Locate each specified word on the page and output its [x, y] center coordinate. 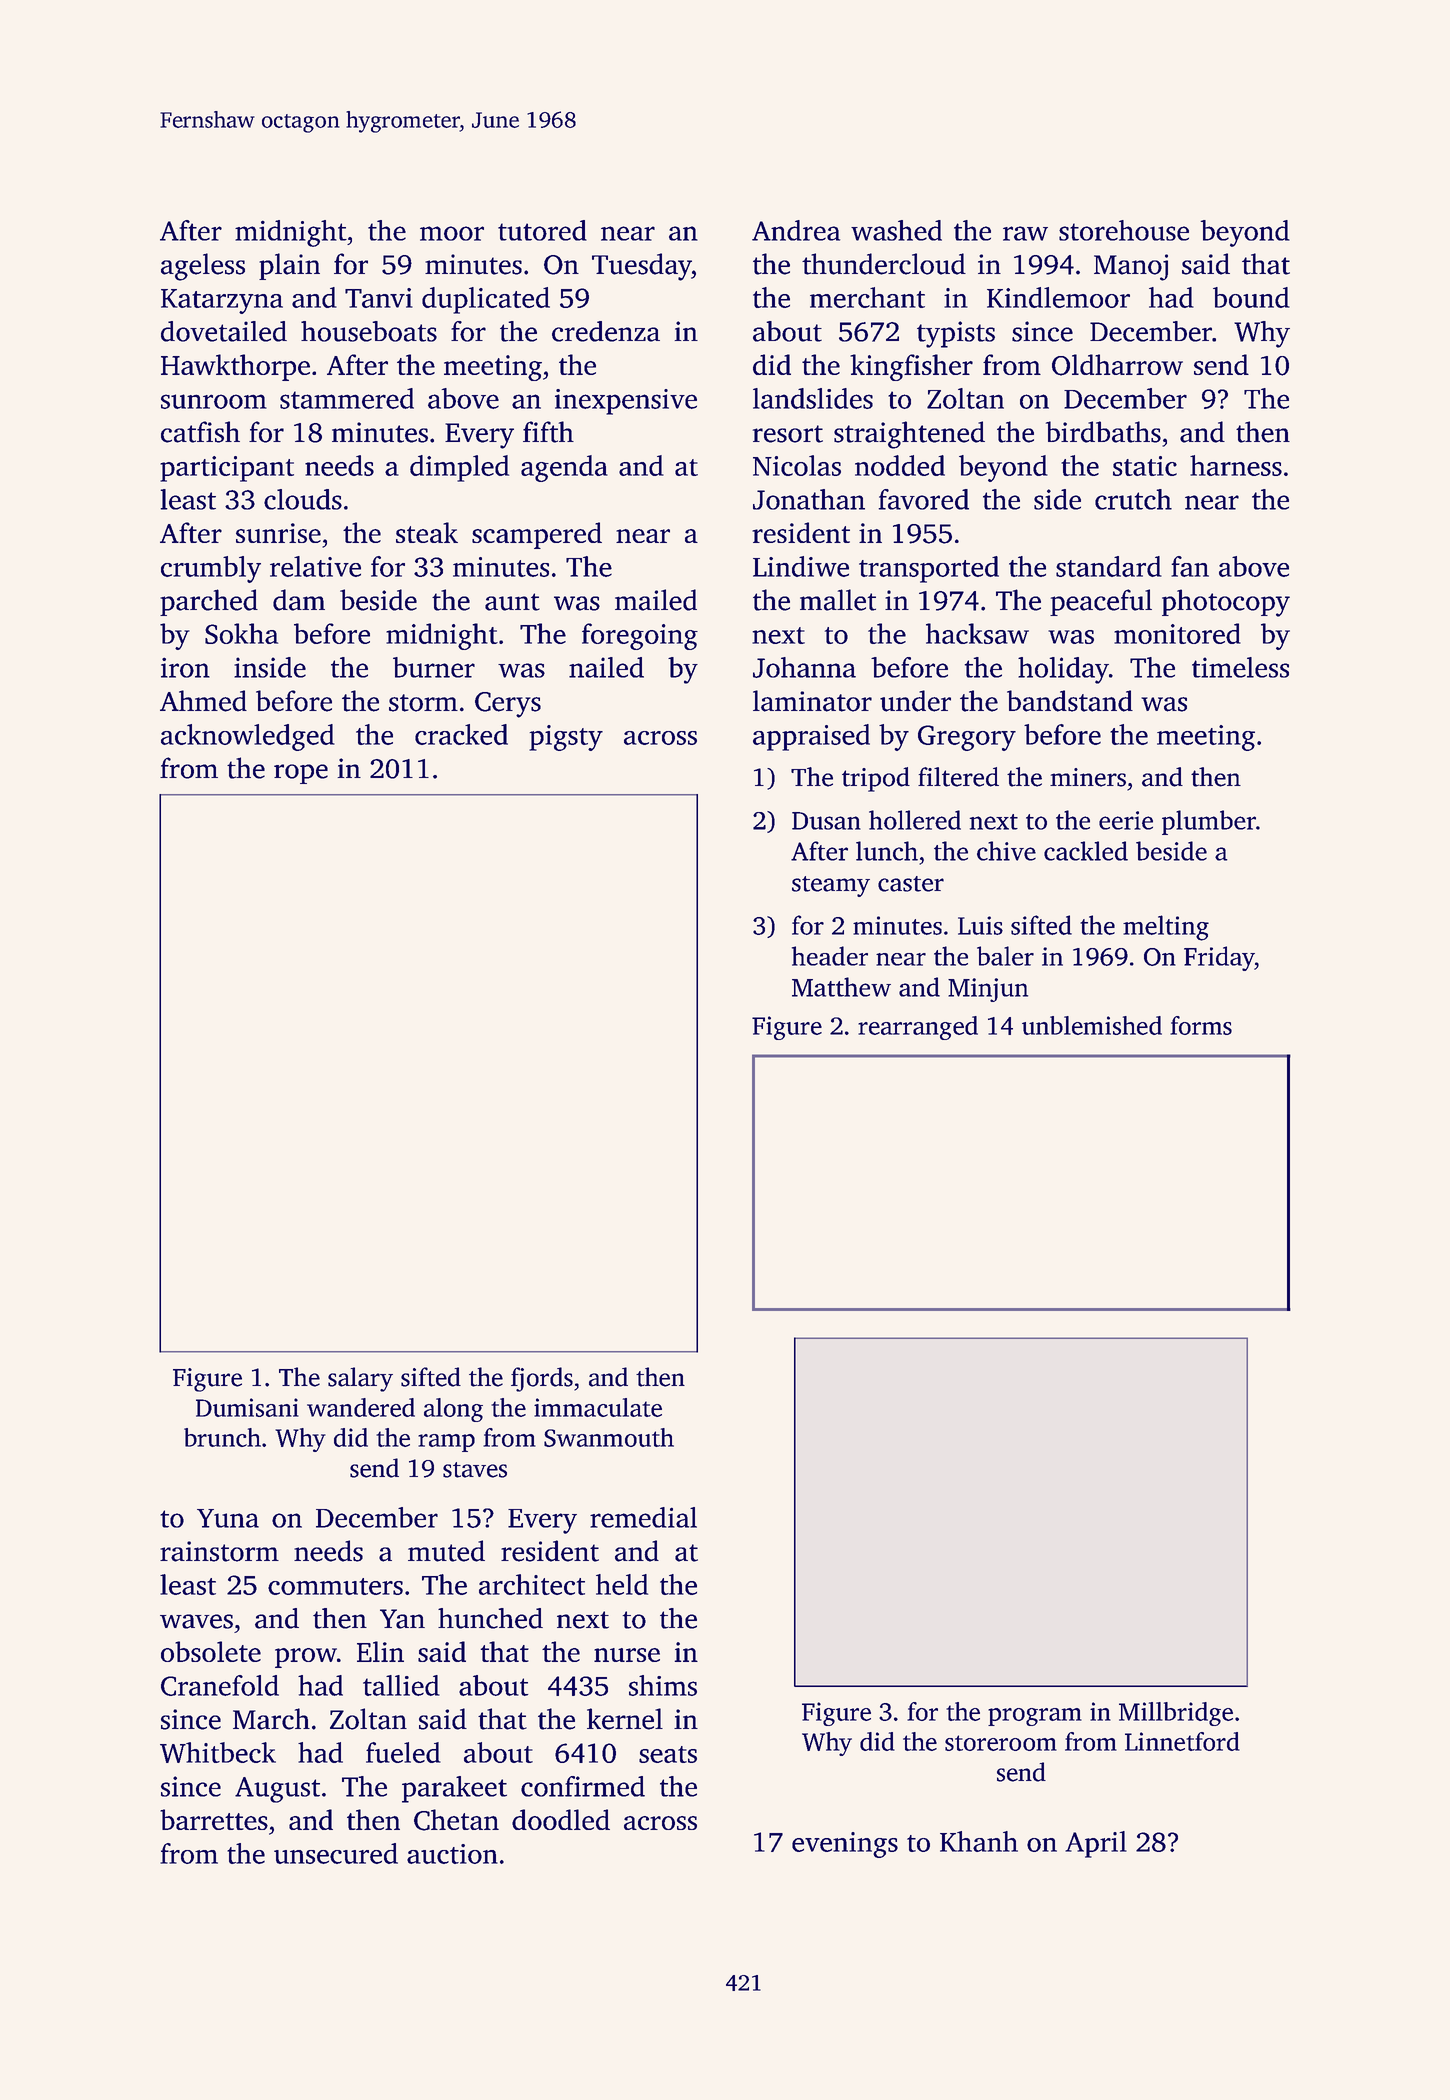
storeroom [1001, 1743]
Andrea [796, 230]
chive [1006, 851]
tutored [542, 230]
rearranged [918, 1028]
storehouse [1124, 230]
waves [196, 1621]
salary [360, 1379]
